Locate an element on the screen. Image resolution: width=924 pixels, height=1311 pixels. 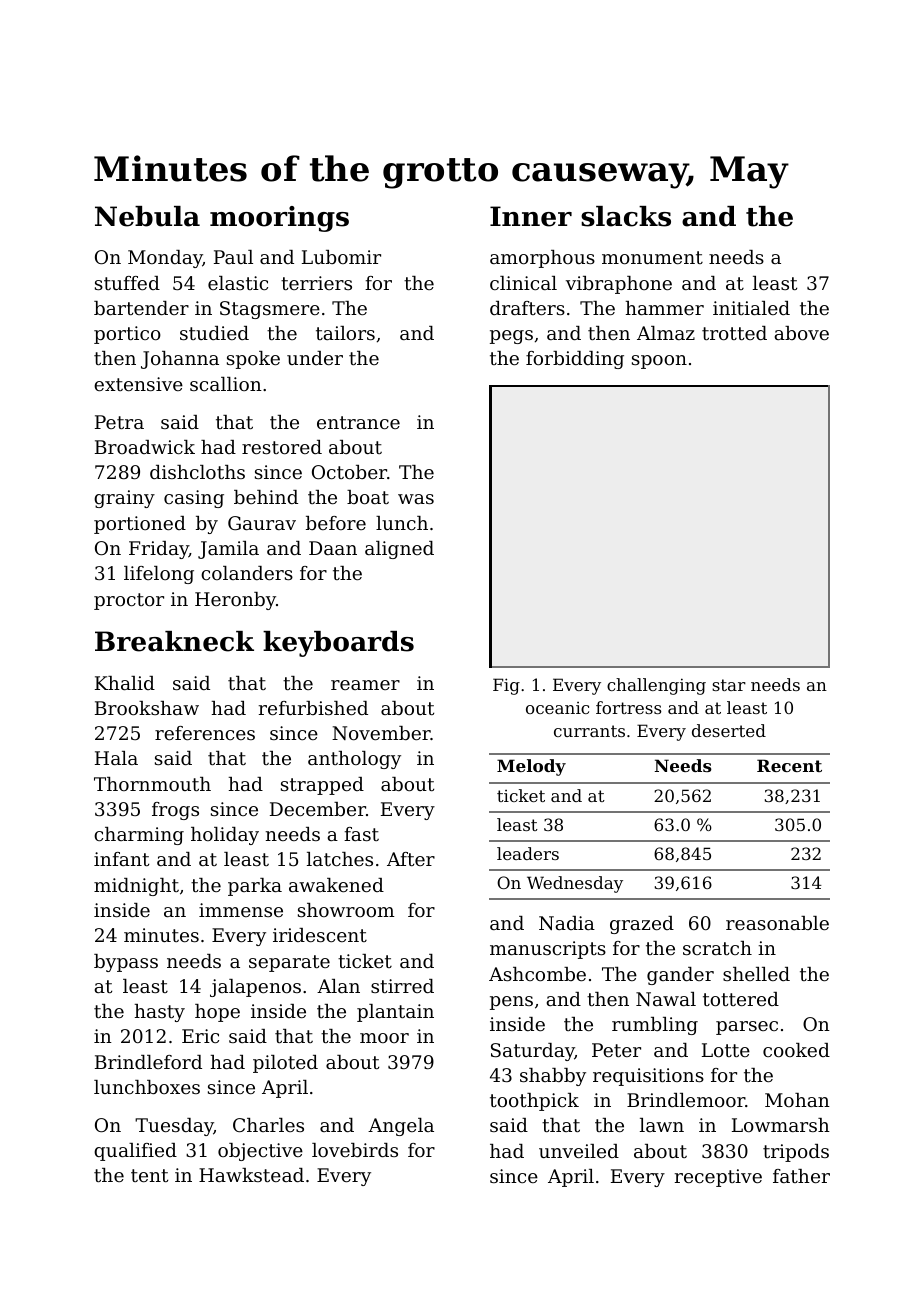
pegs is located at coordinates (511, 337).
